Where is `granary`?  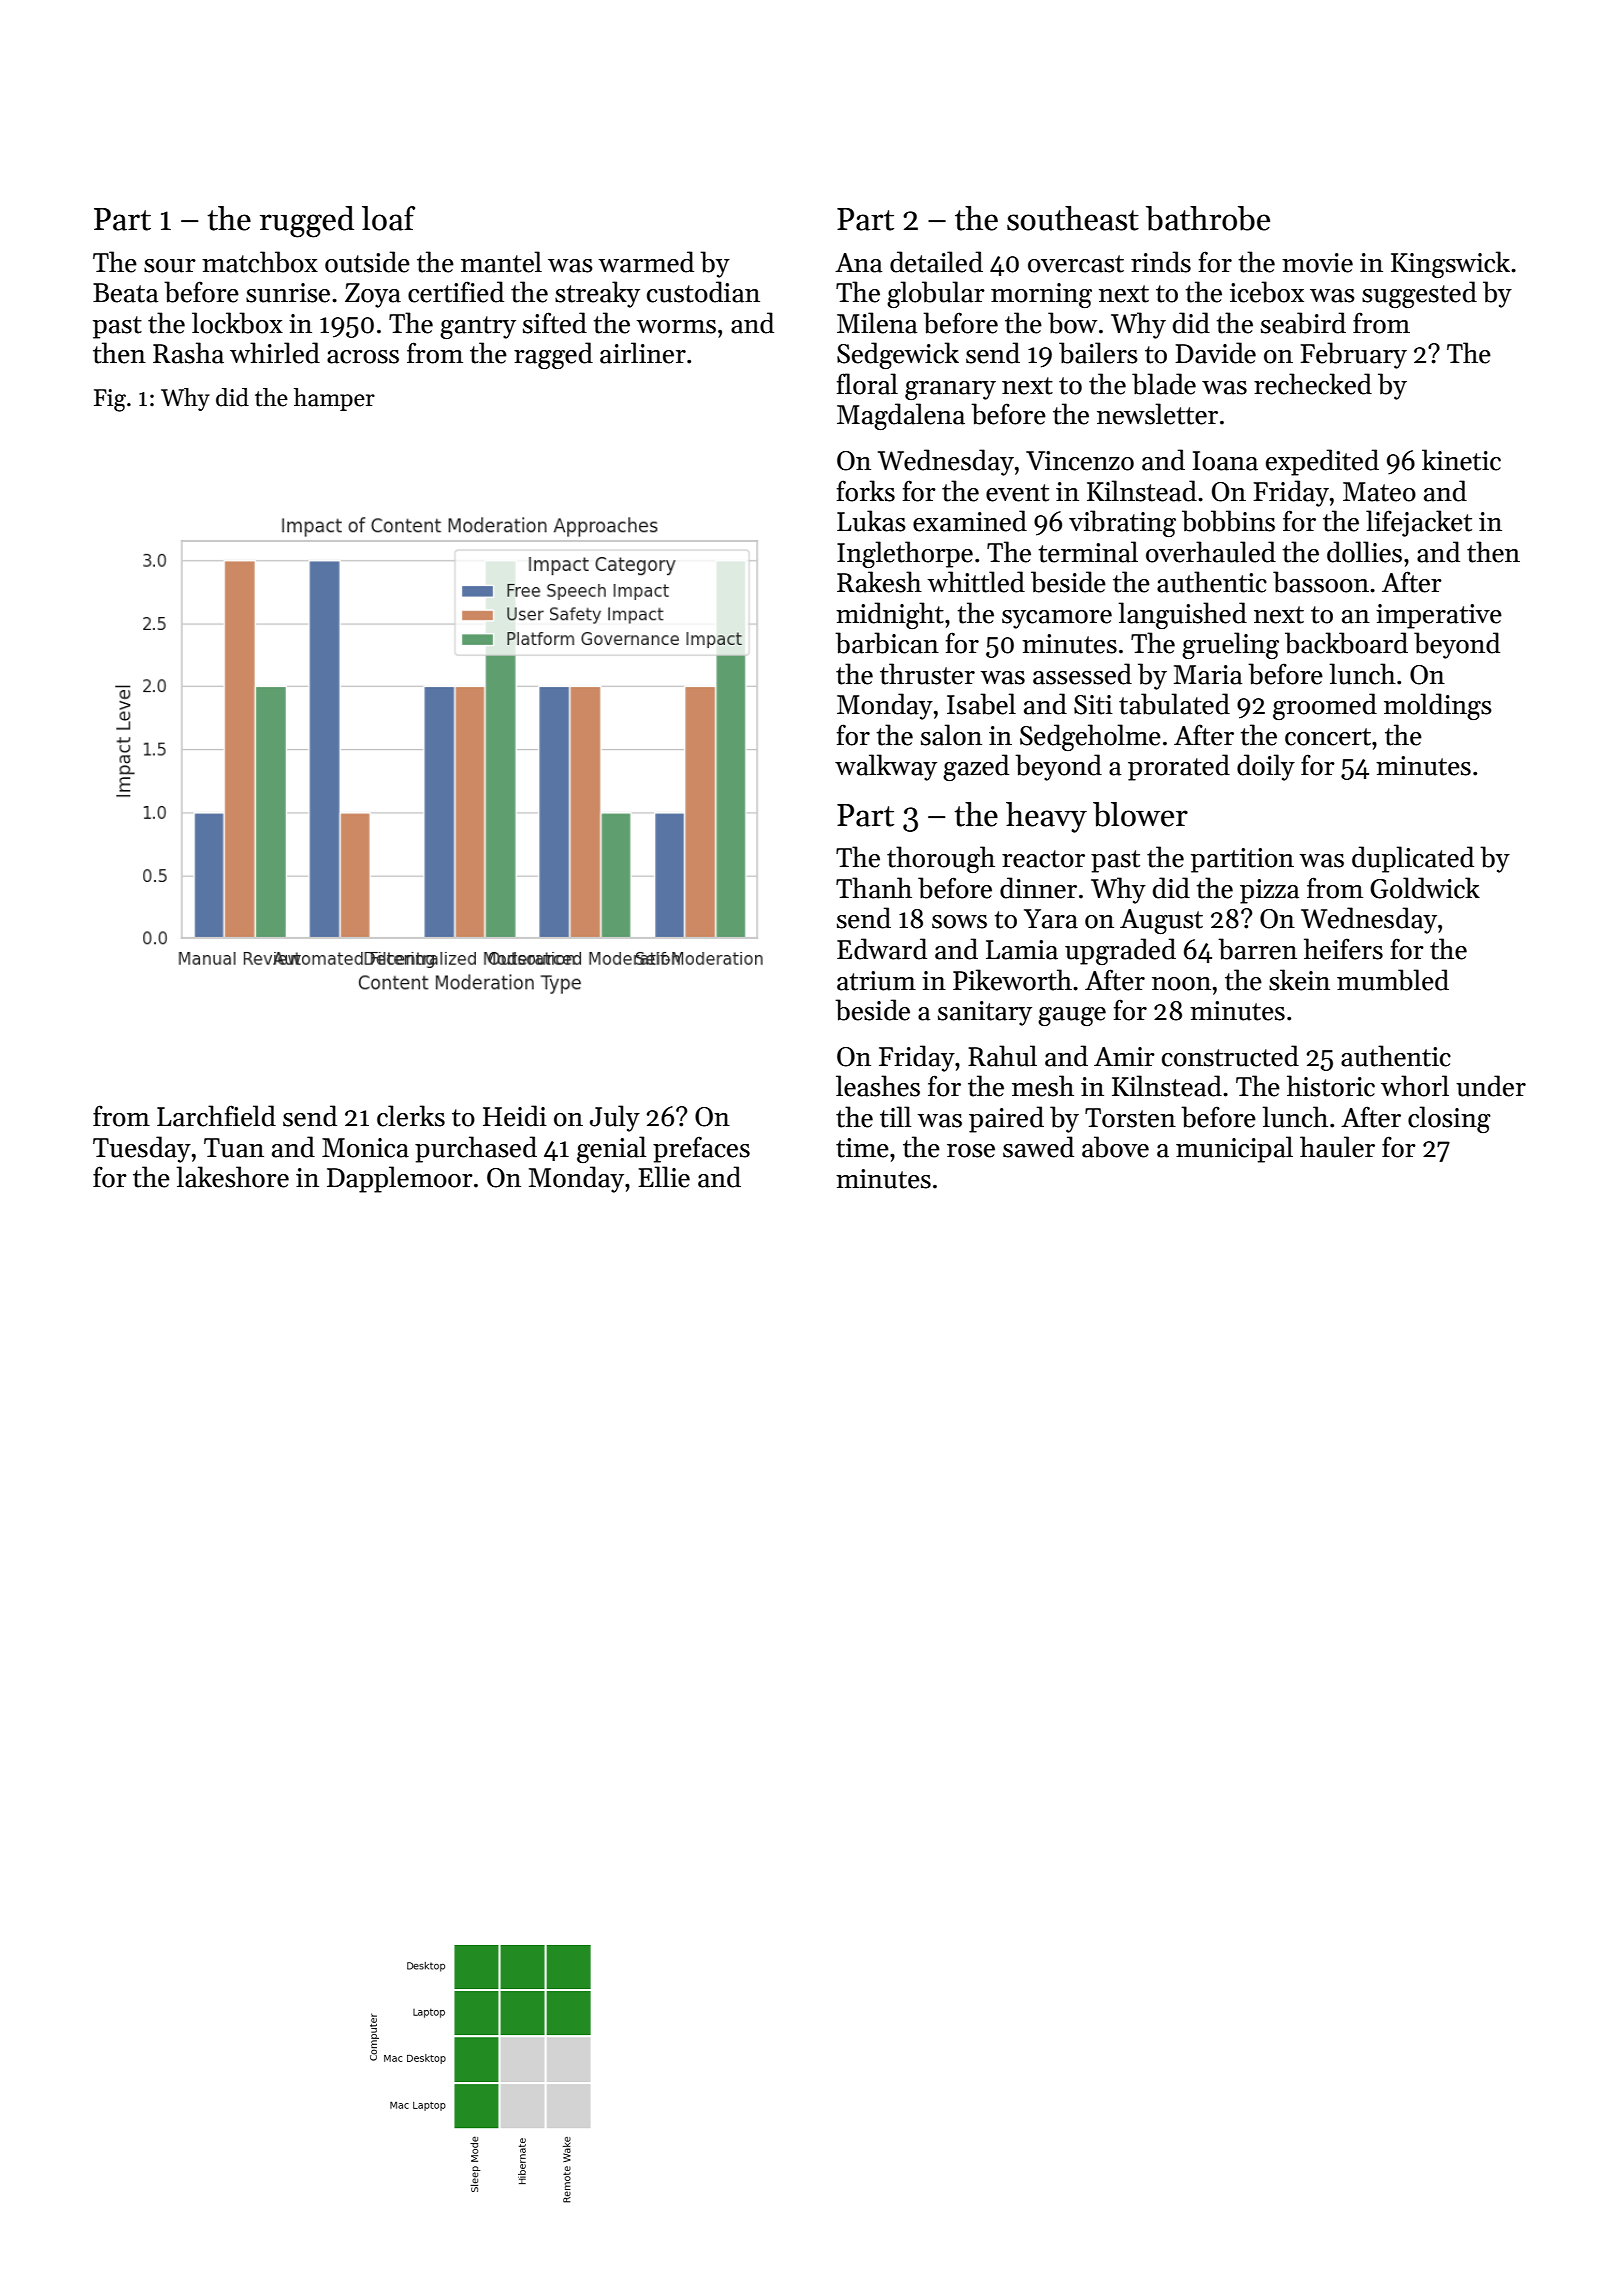 granary is located at coordinates (950, 390).
